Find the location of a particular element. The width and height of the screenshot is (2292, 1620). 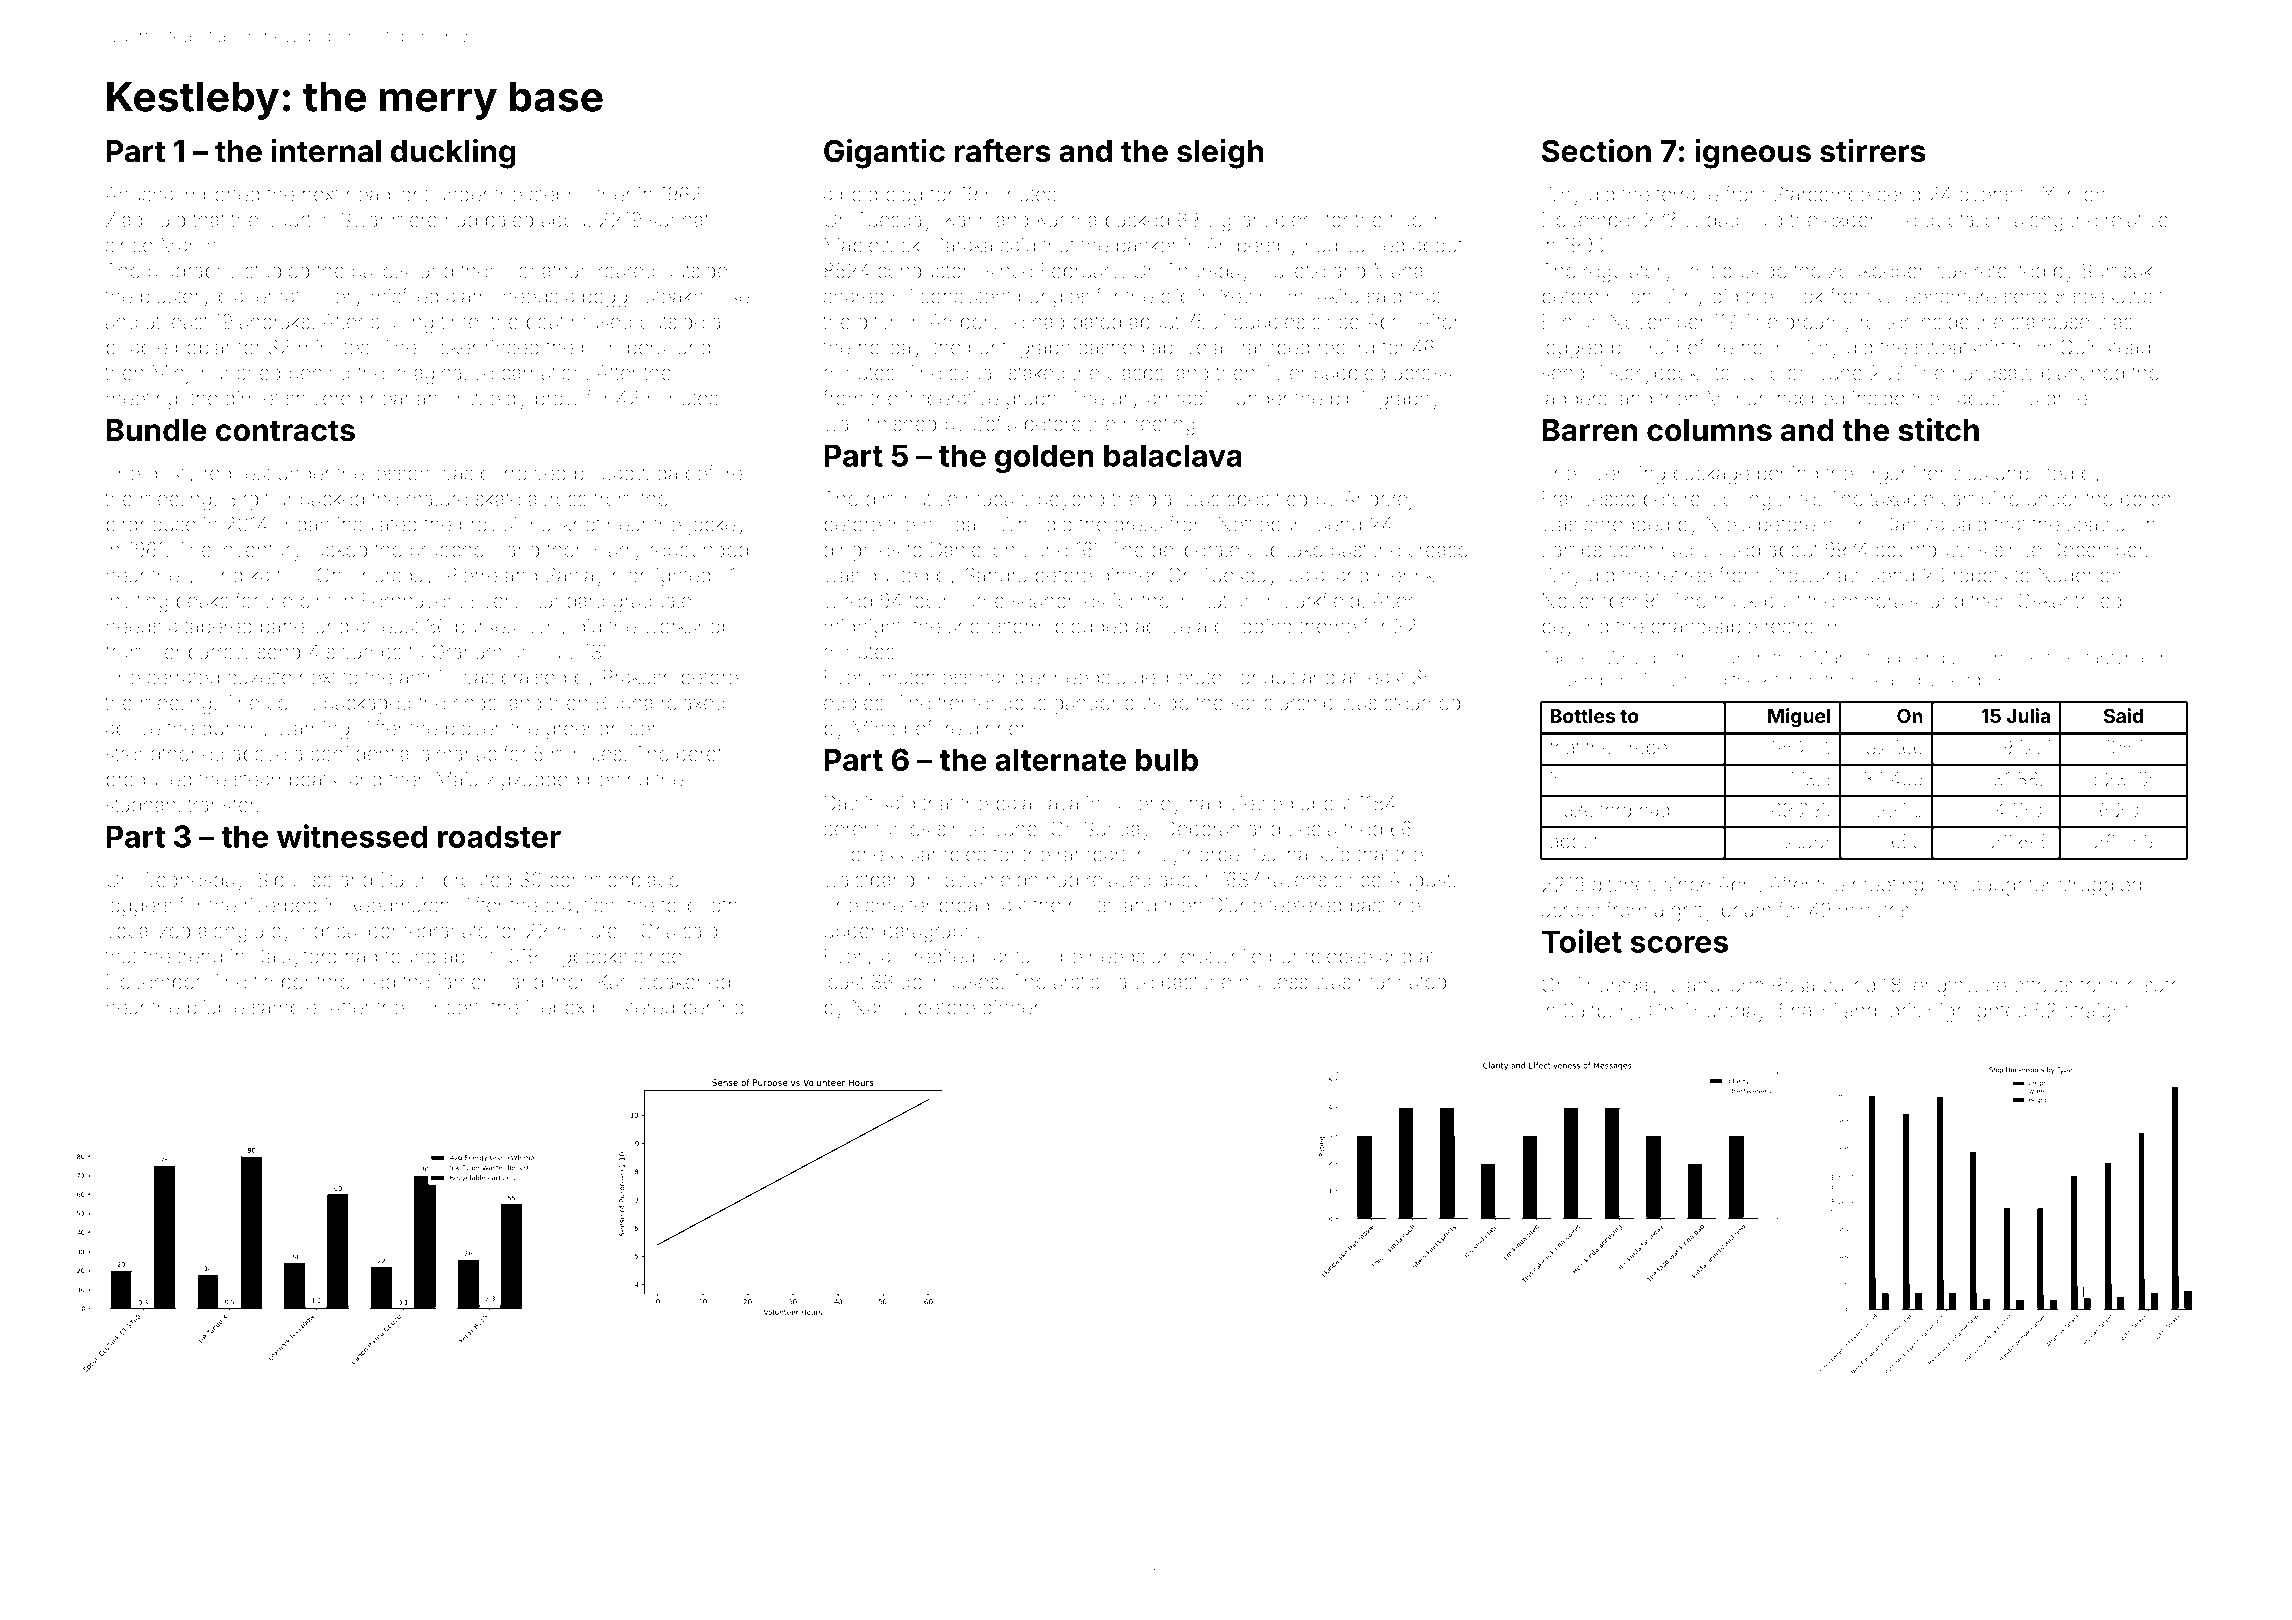

bumblebee is located at coordinates (1321, 956).
